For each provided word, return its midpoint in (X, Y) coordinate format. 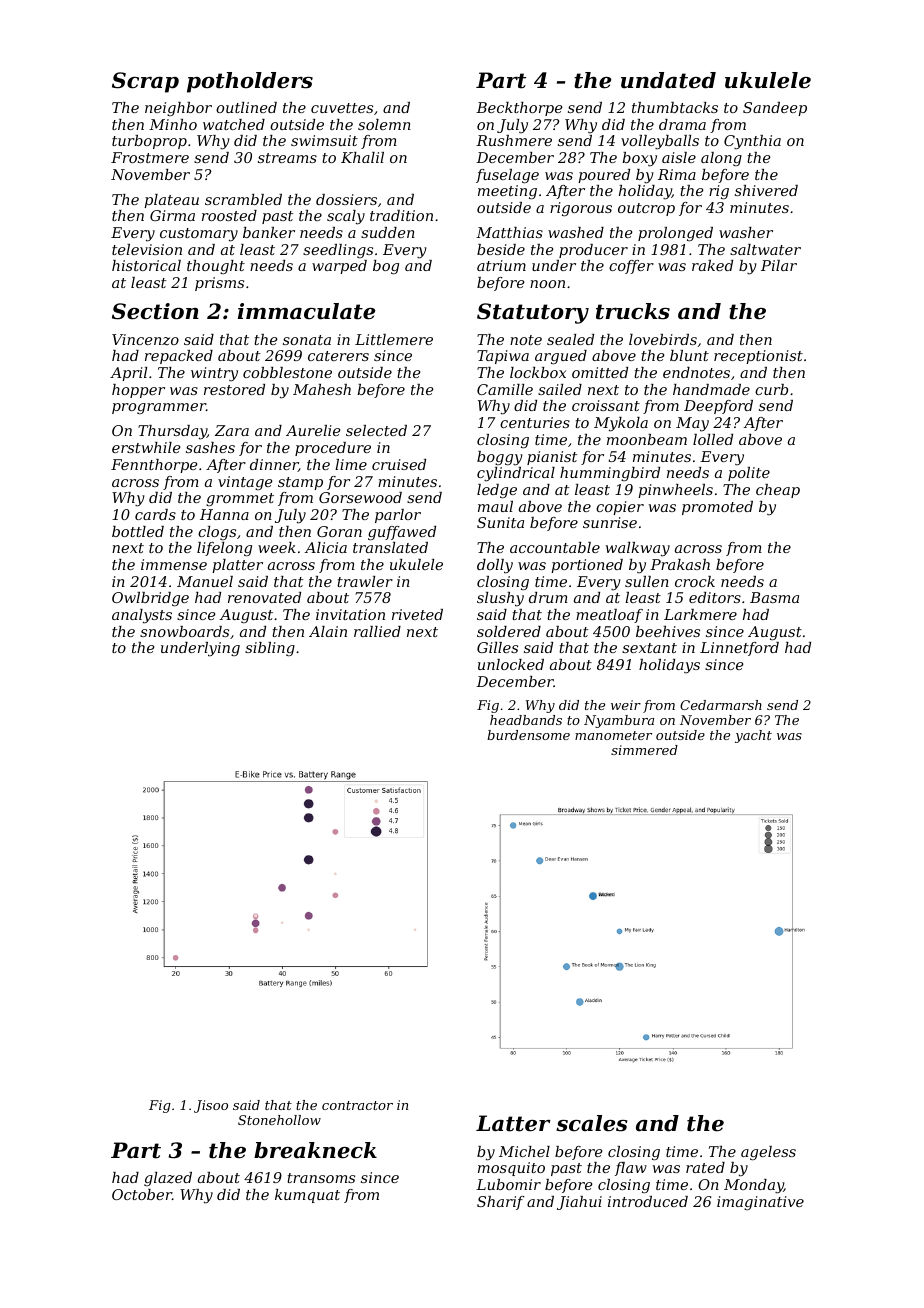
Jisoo (211, 1106)
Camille (505, 389)
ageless (768, 1153)
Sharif (501, 1203)
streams (287, 158)
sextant (649, 648)
